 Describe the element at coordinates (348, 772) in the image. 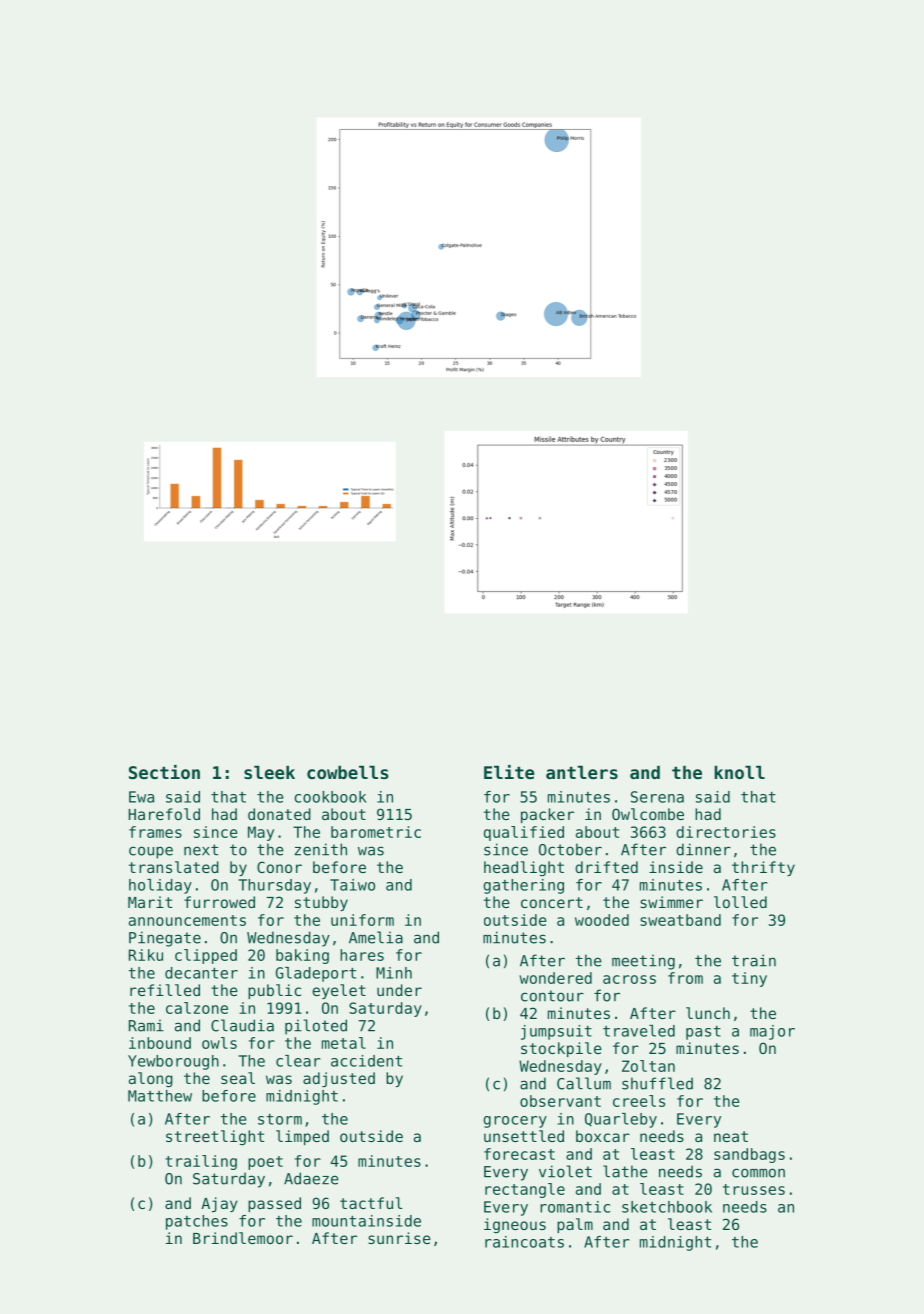

I see `cowbells` at that location.
